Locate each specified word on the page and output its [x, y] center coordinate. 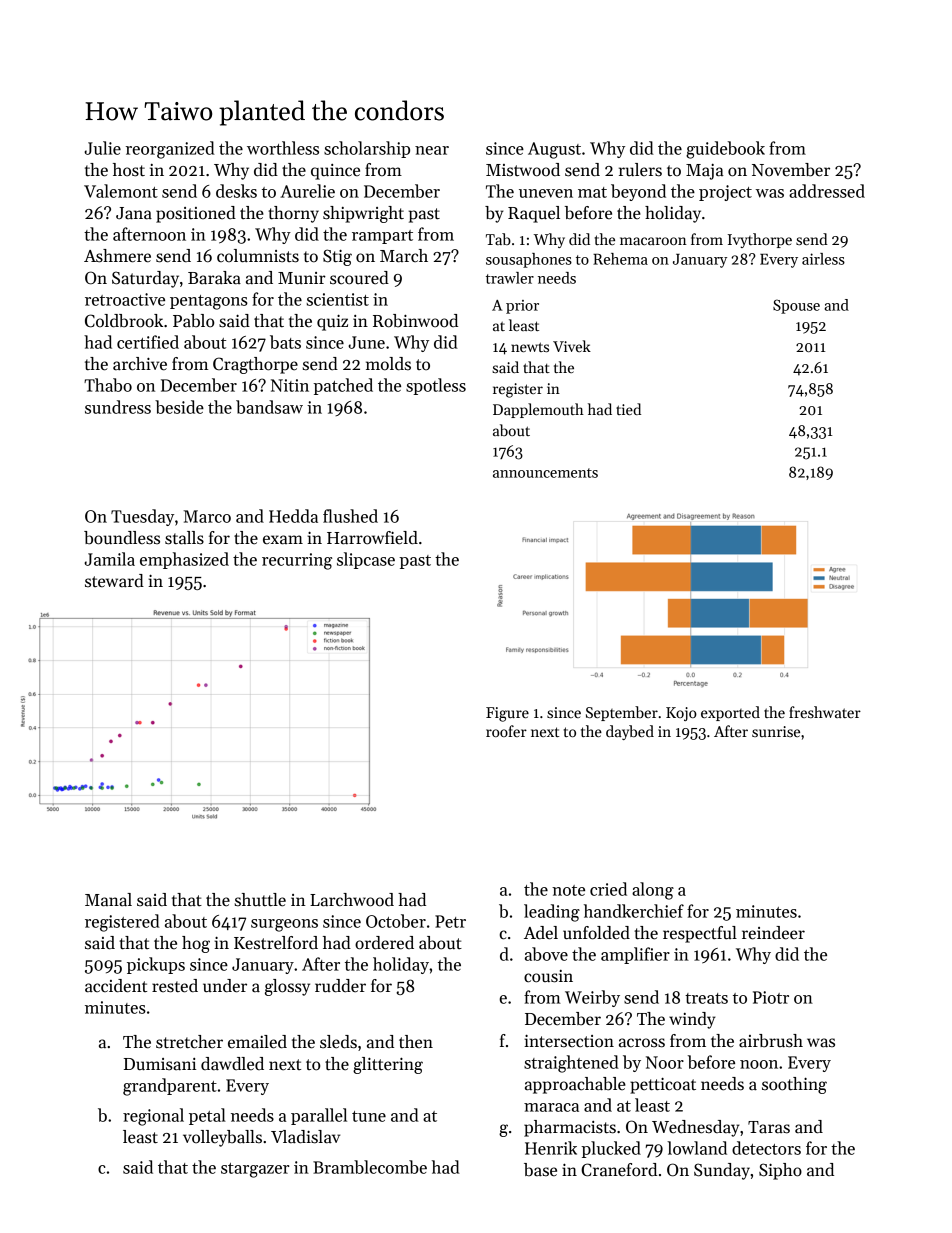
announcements [545, 473]
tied [628, 409]
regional [153, 1117]
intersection [569, 1041]
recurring [297, 561]
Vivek [572, 346]
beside [179, 407]
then [416, 1042]
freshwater [825, 712]
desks [236, 191]
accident [116, 986]
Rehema [620, 259]
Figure [507, 714]
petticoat [663, 1085]
